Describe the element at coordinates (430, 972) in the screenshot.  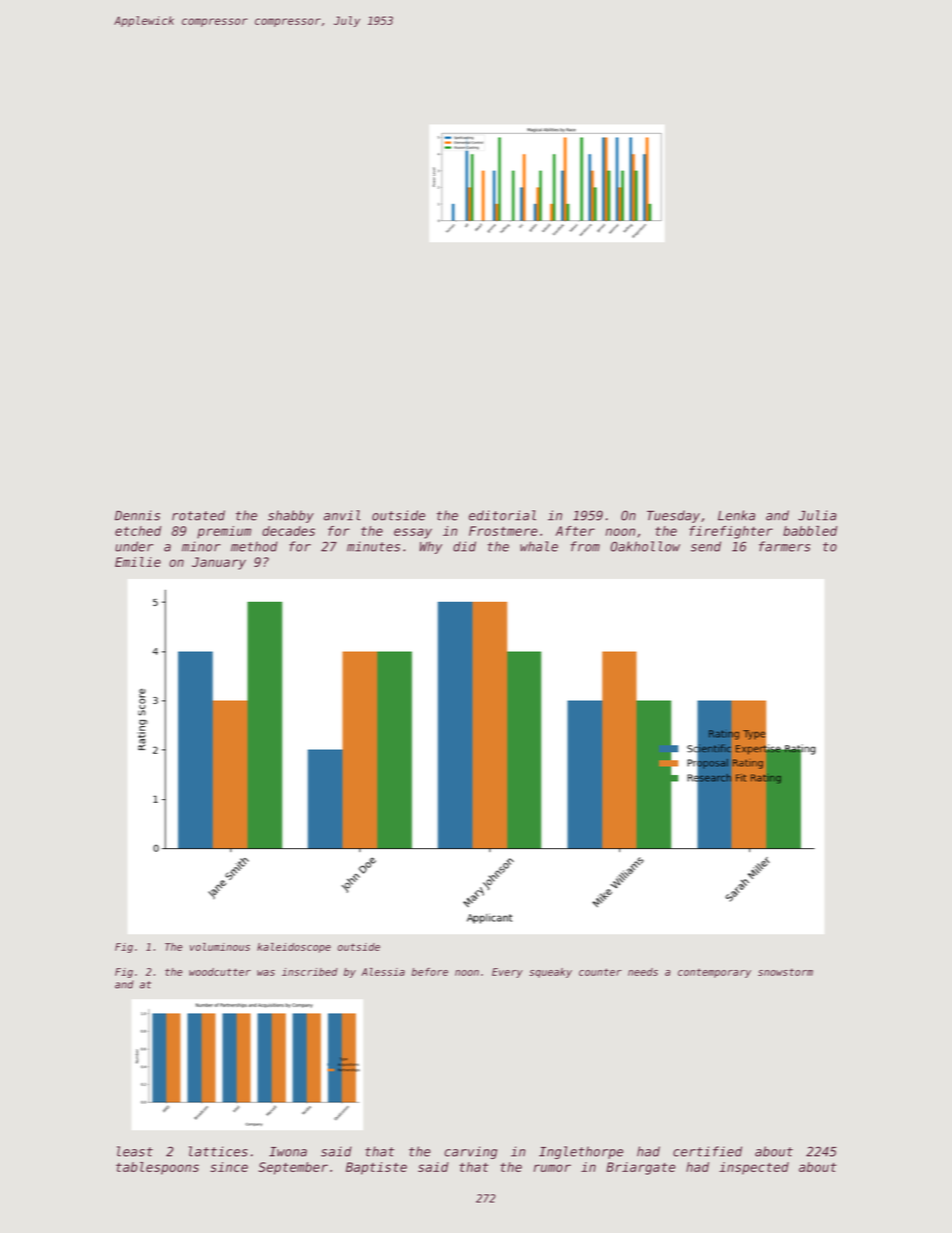
I see `before` at that location.
